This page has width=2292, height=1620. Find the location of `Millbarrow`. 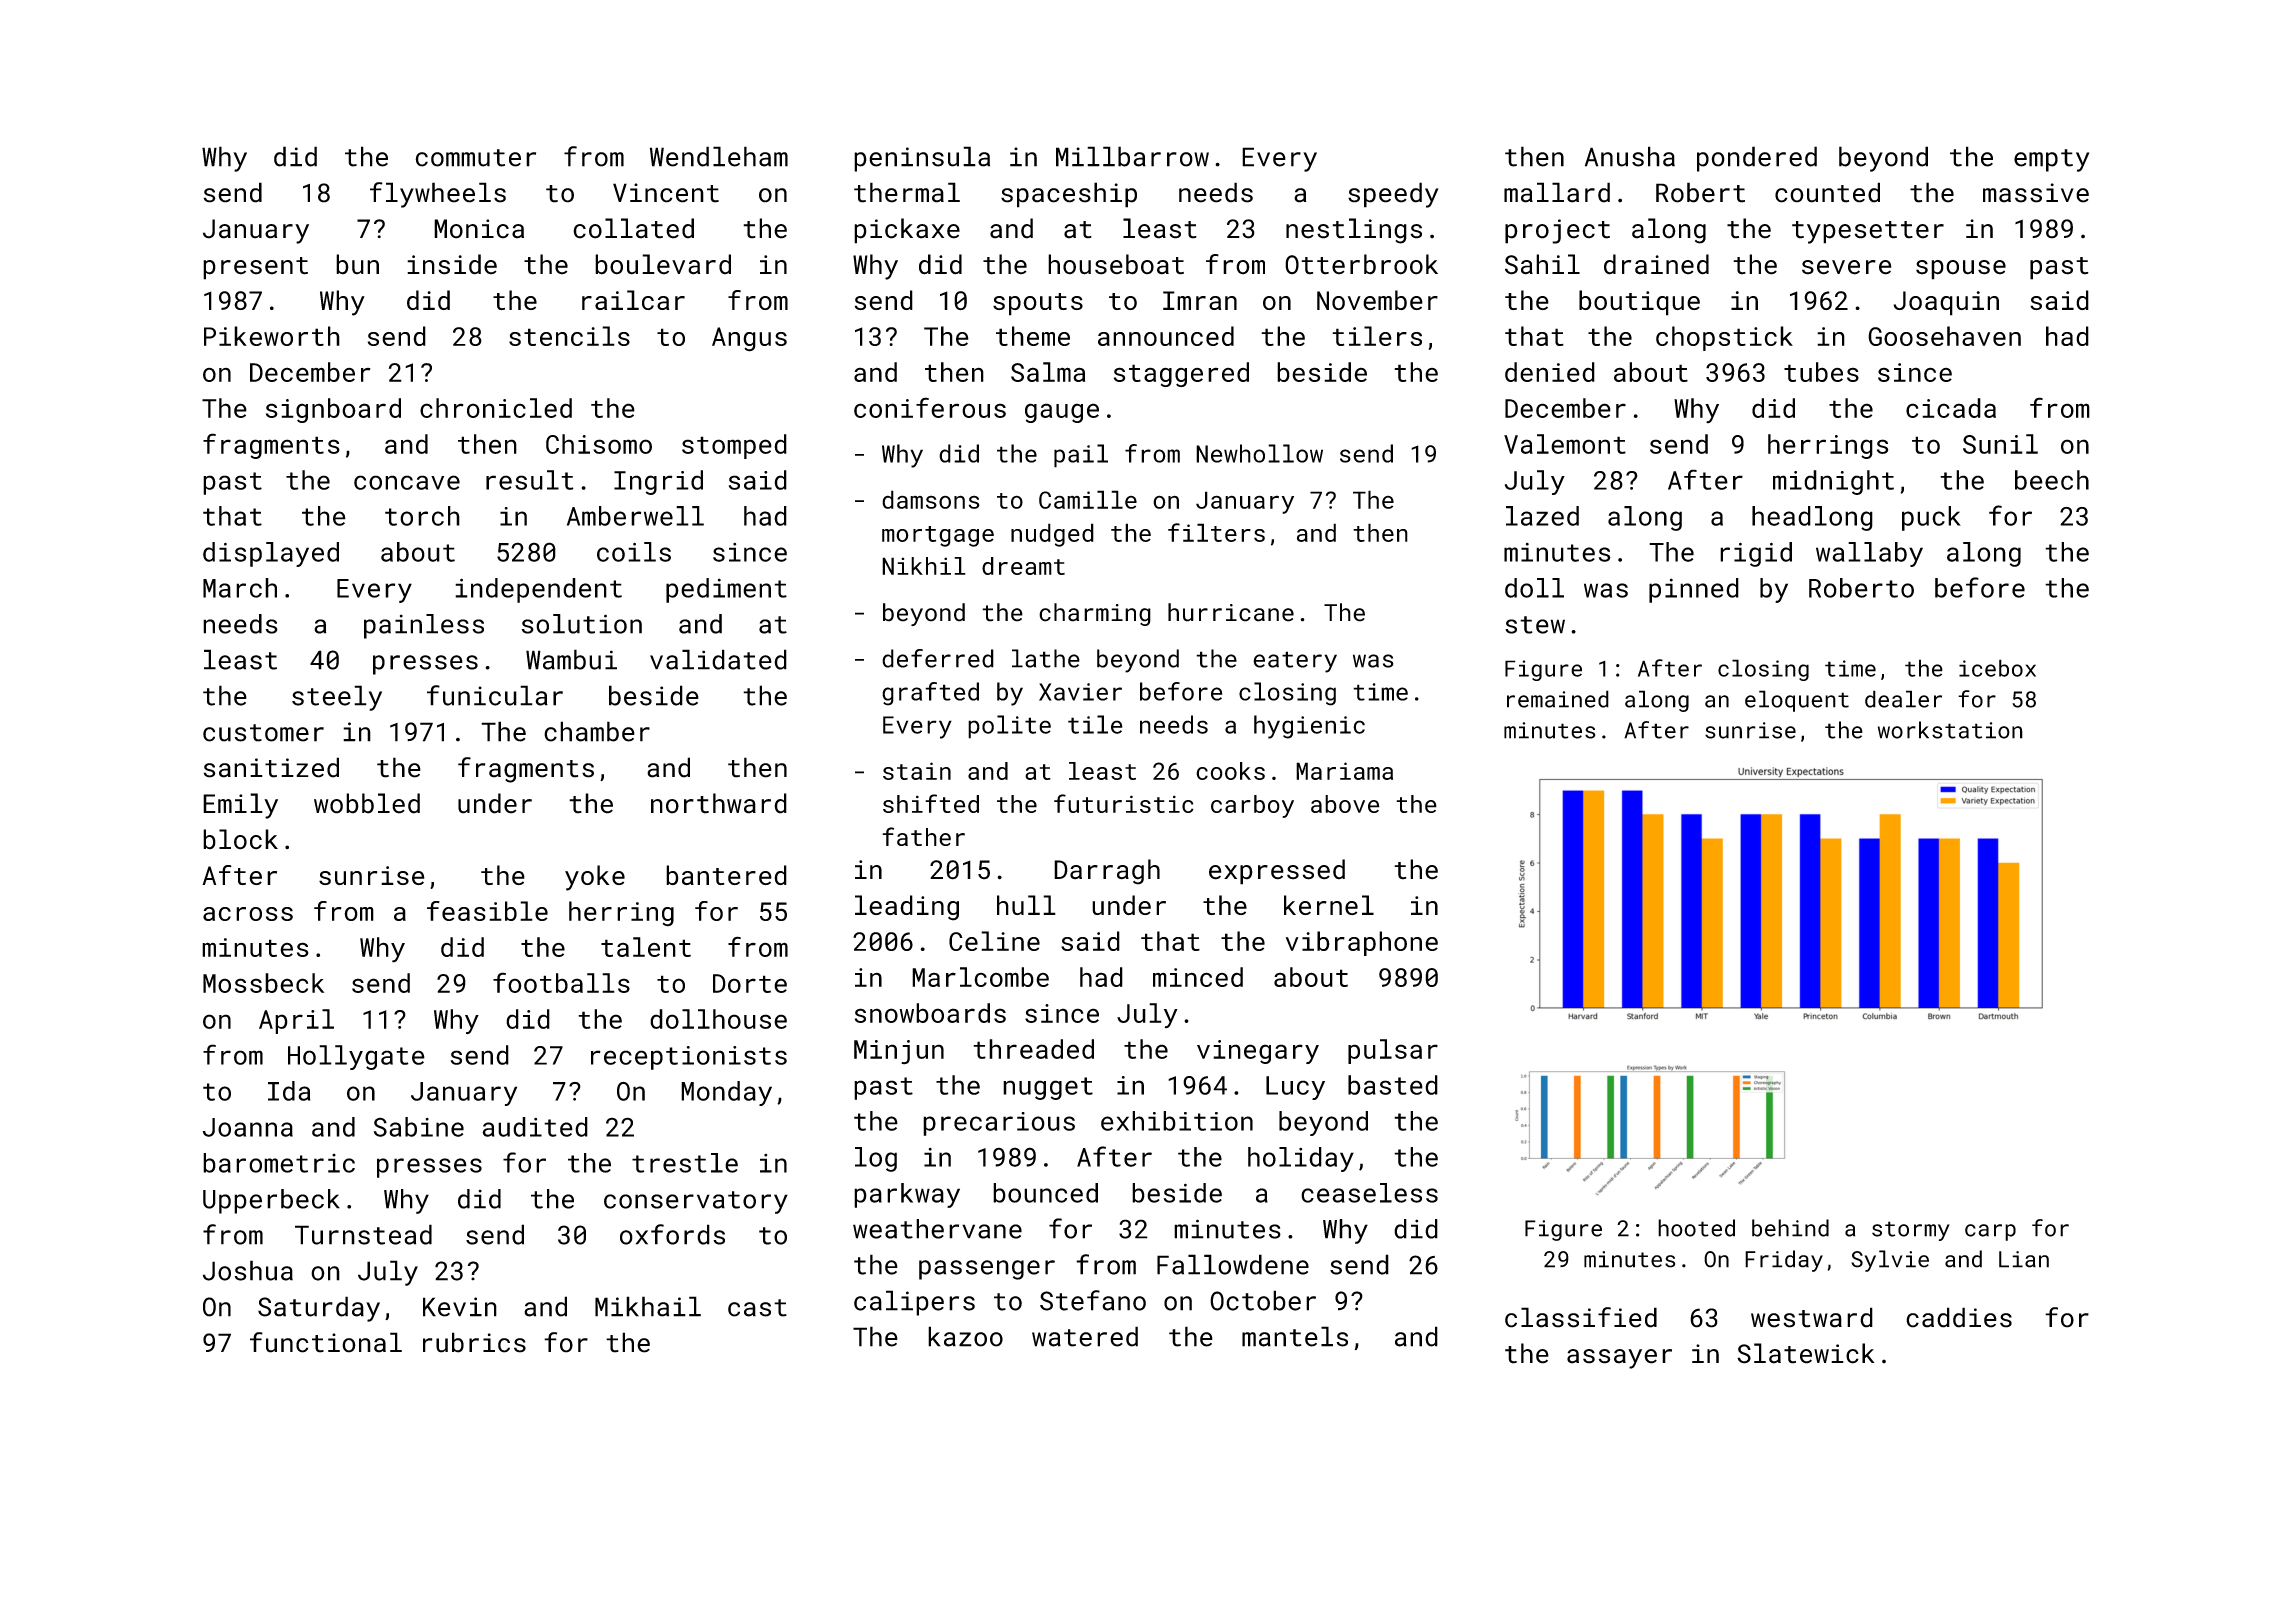

Millbarrow is located at coordinates (1132, 156).
